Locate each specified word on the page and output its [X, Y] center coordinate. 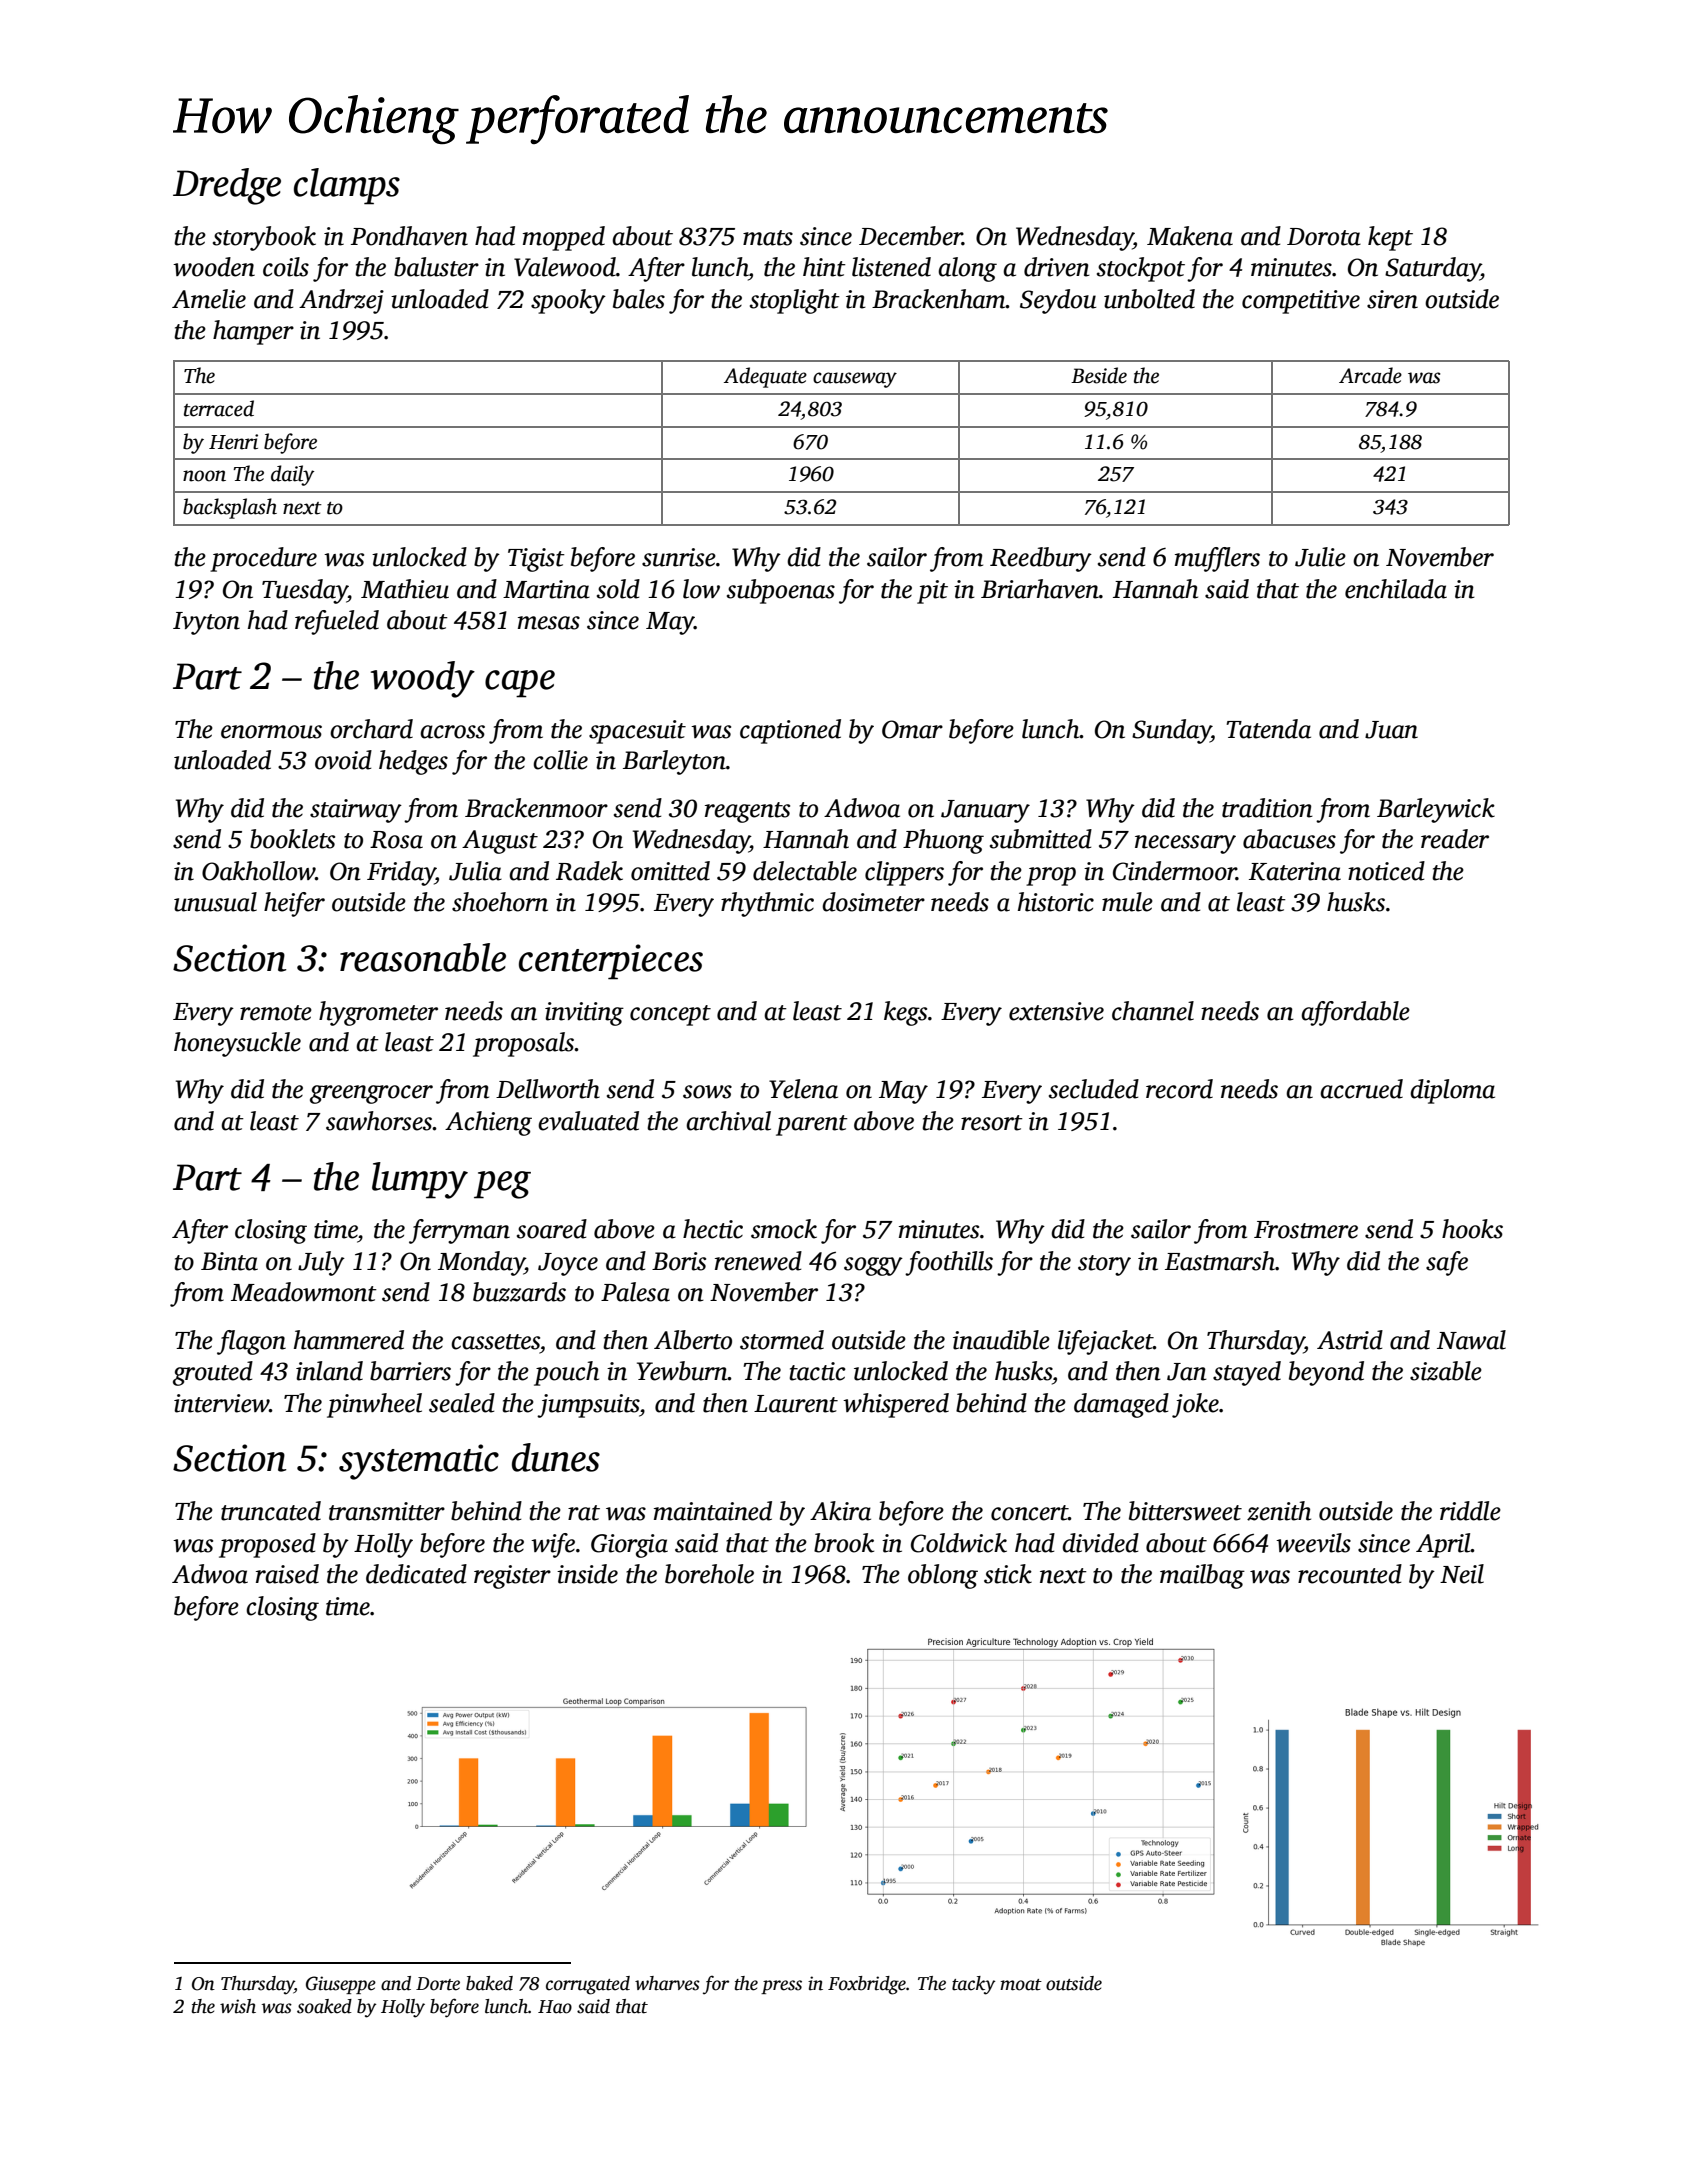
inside [587, 1574]
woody [423, 679]
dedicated [416, 1574]
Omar [912, 729]
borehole [709, 1574]
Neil [1462, 1574]
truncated [271, 1511]
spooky [568, 301]
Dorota [1324, 237]
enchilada [1396, 589]
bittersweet [1185, 1511]
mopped [564, 238]
